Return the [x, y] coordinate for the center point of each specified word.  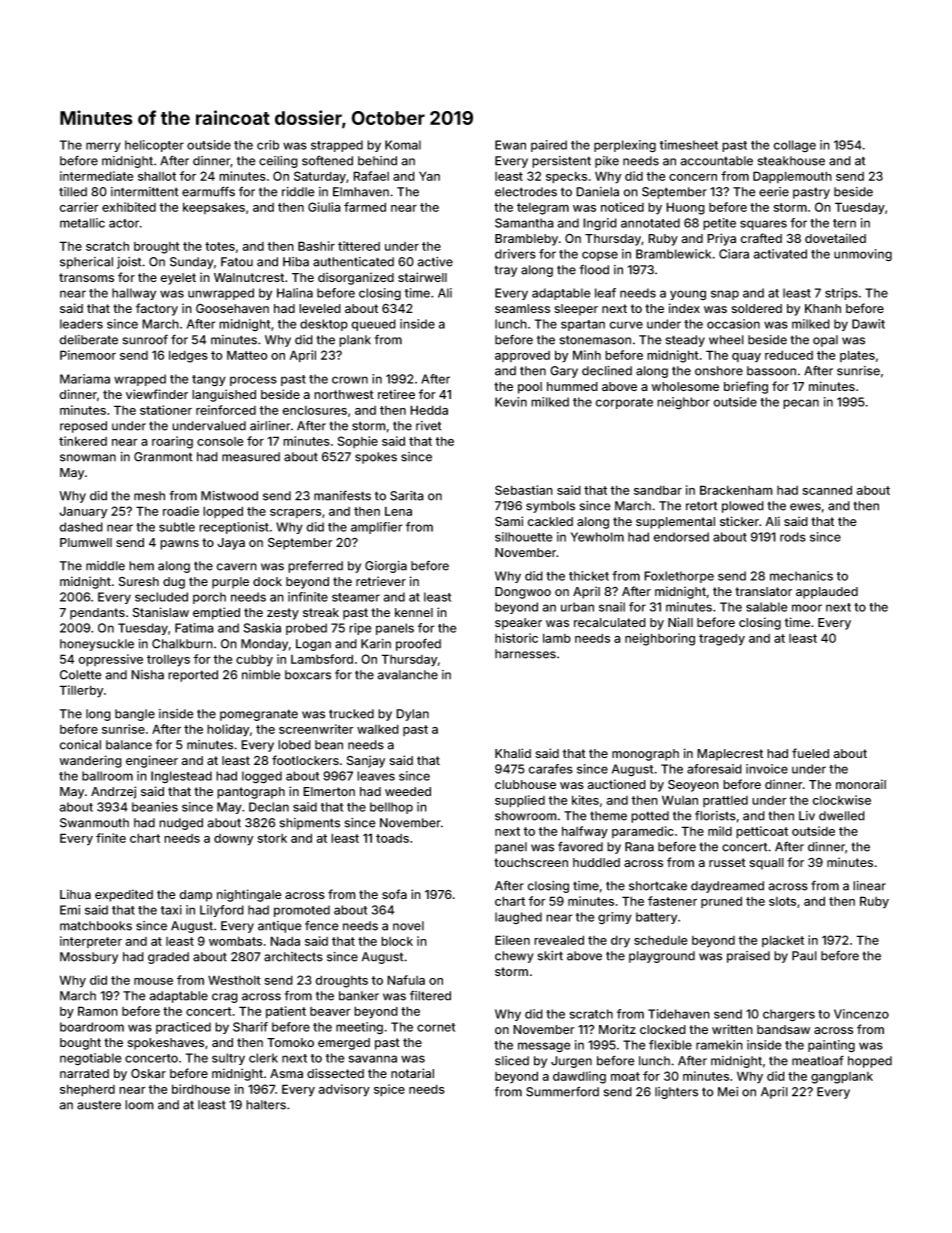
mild [720, 831]
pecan [801, 404]
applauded [827, 593]
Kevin [511, 402]
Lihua [75, 894]
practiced [183, 1028]
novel [408, 926]
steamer [356, 597]
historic [516, 638]
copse [600, 256]
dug [174, 583]
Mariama [85, 379]
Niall [680, 622]
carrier [79, 207]
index [684, 308]
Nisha [147, 675]
